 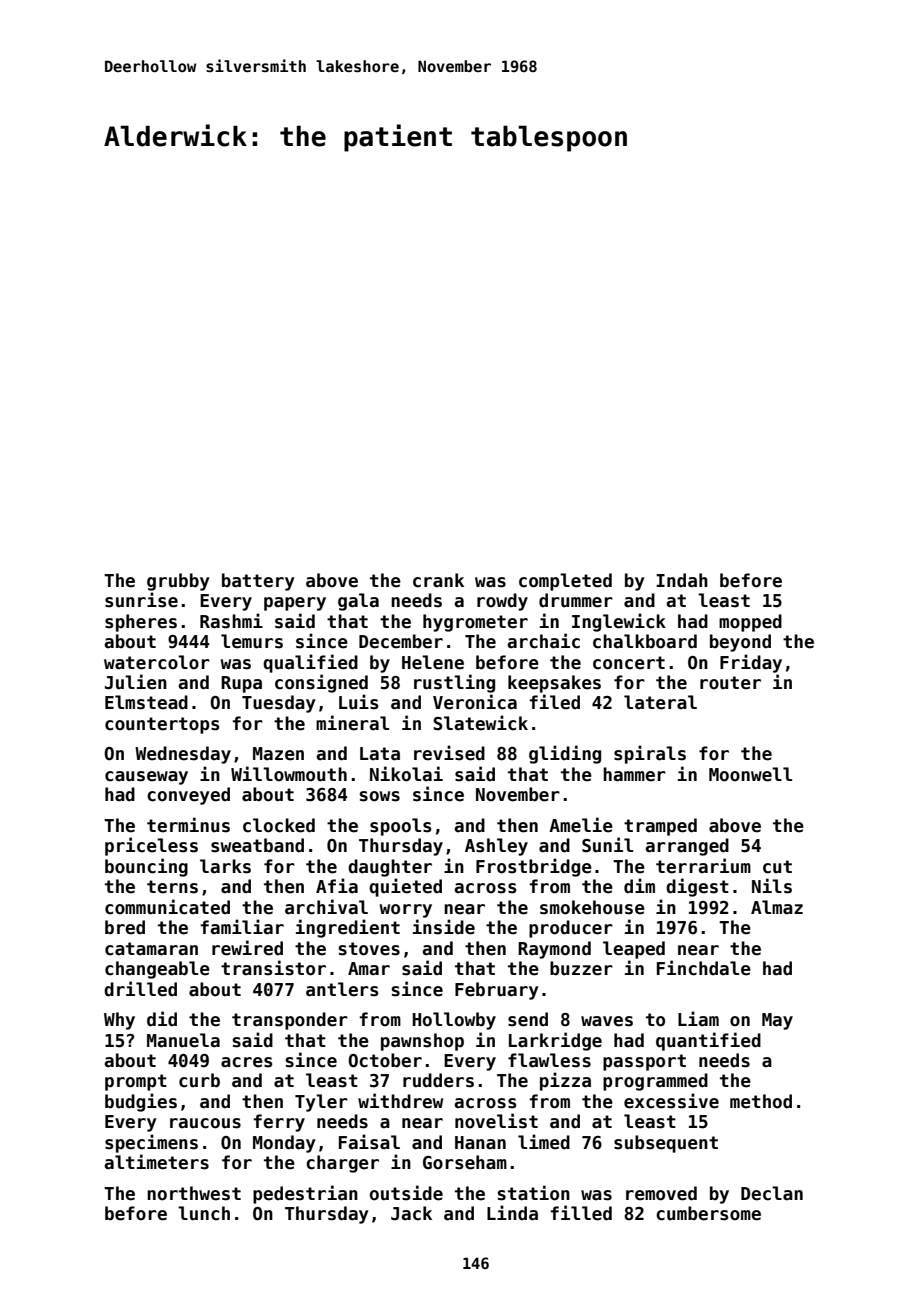 I want to click on raucous, so click(x=205, y=1123).
